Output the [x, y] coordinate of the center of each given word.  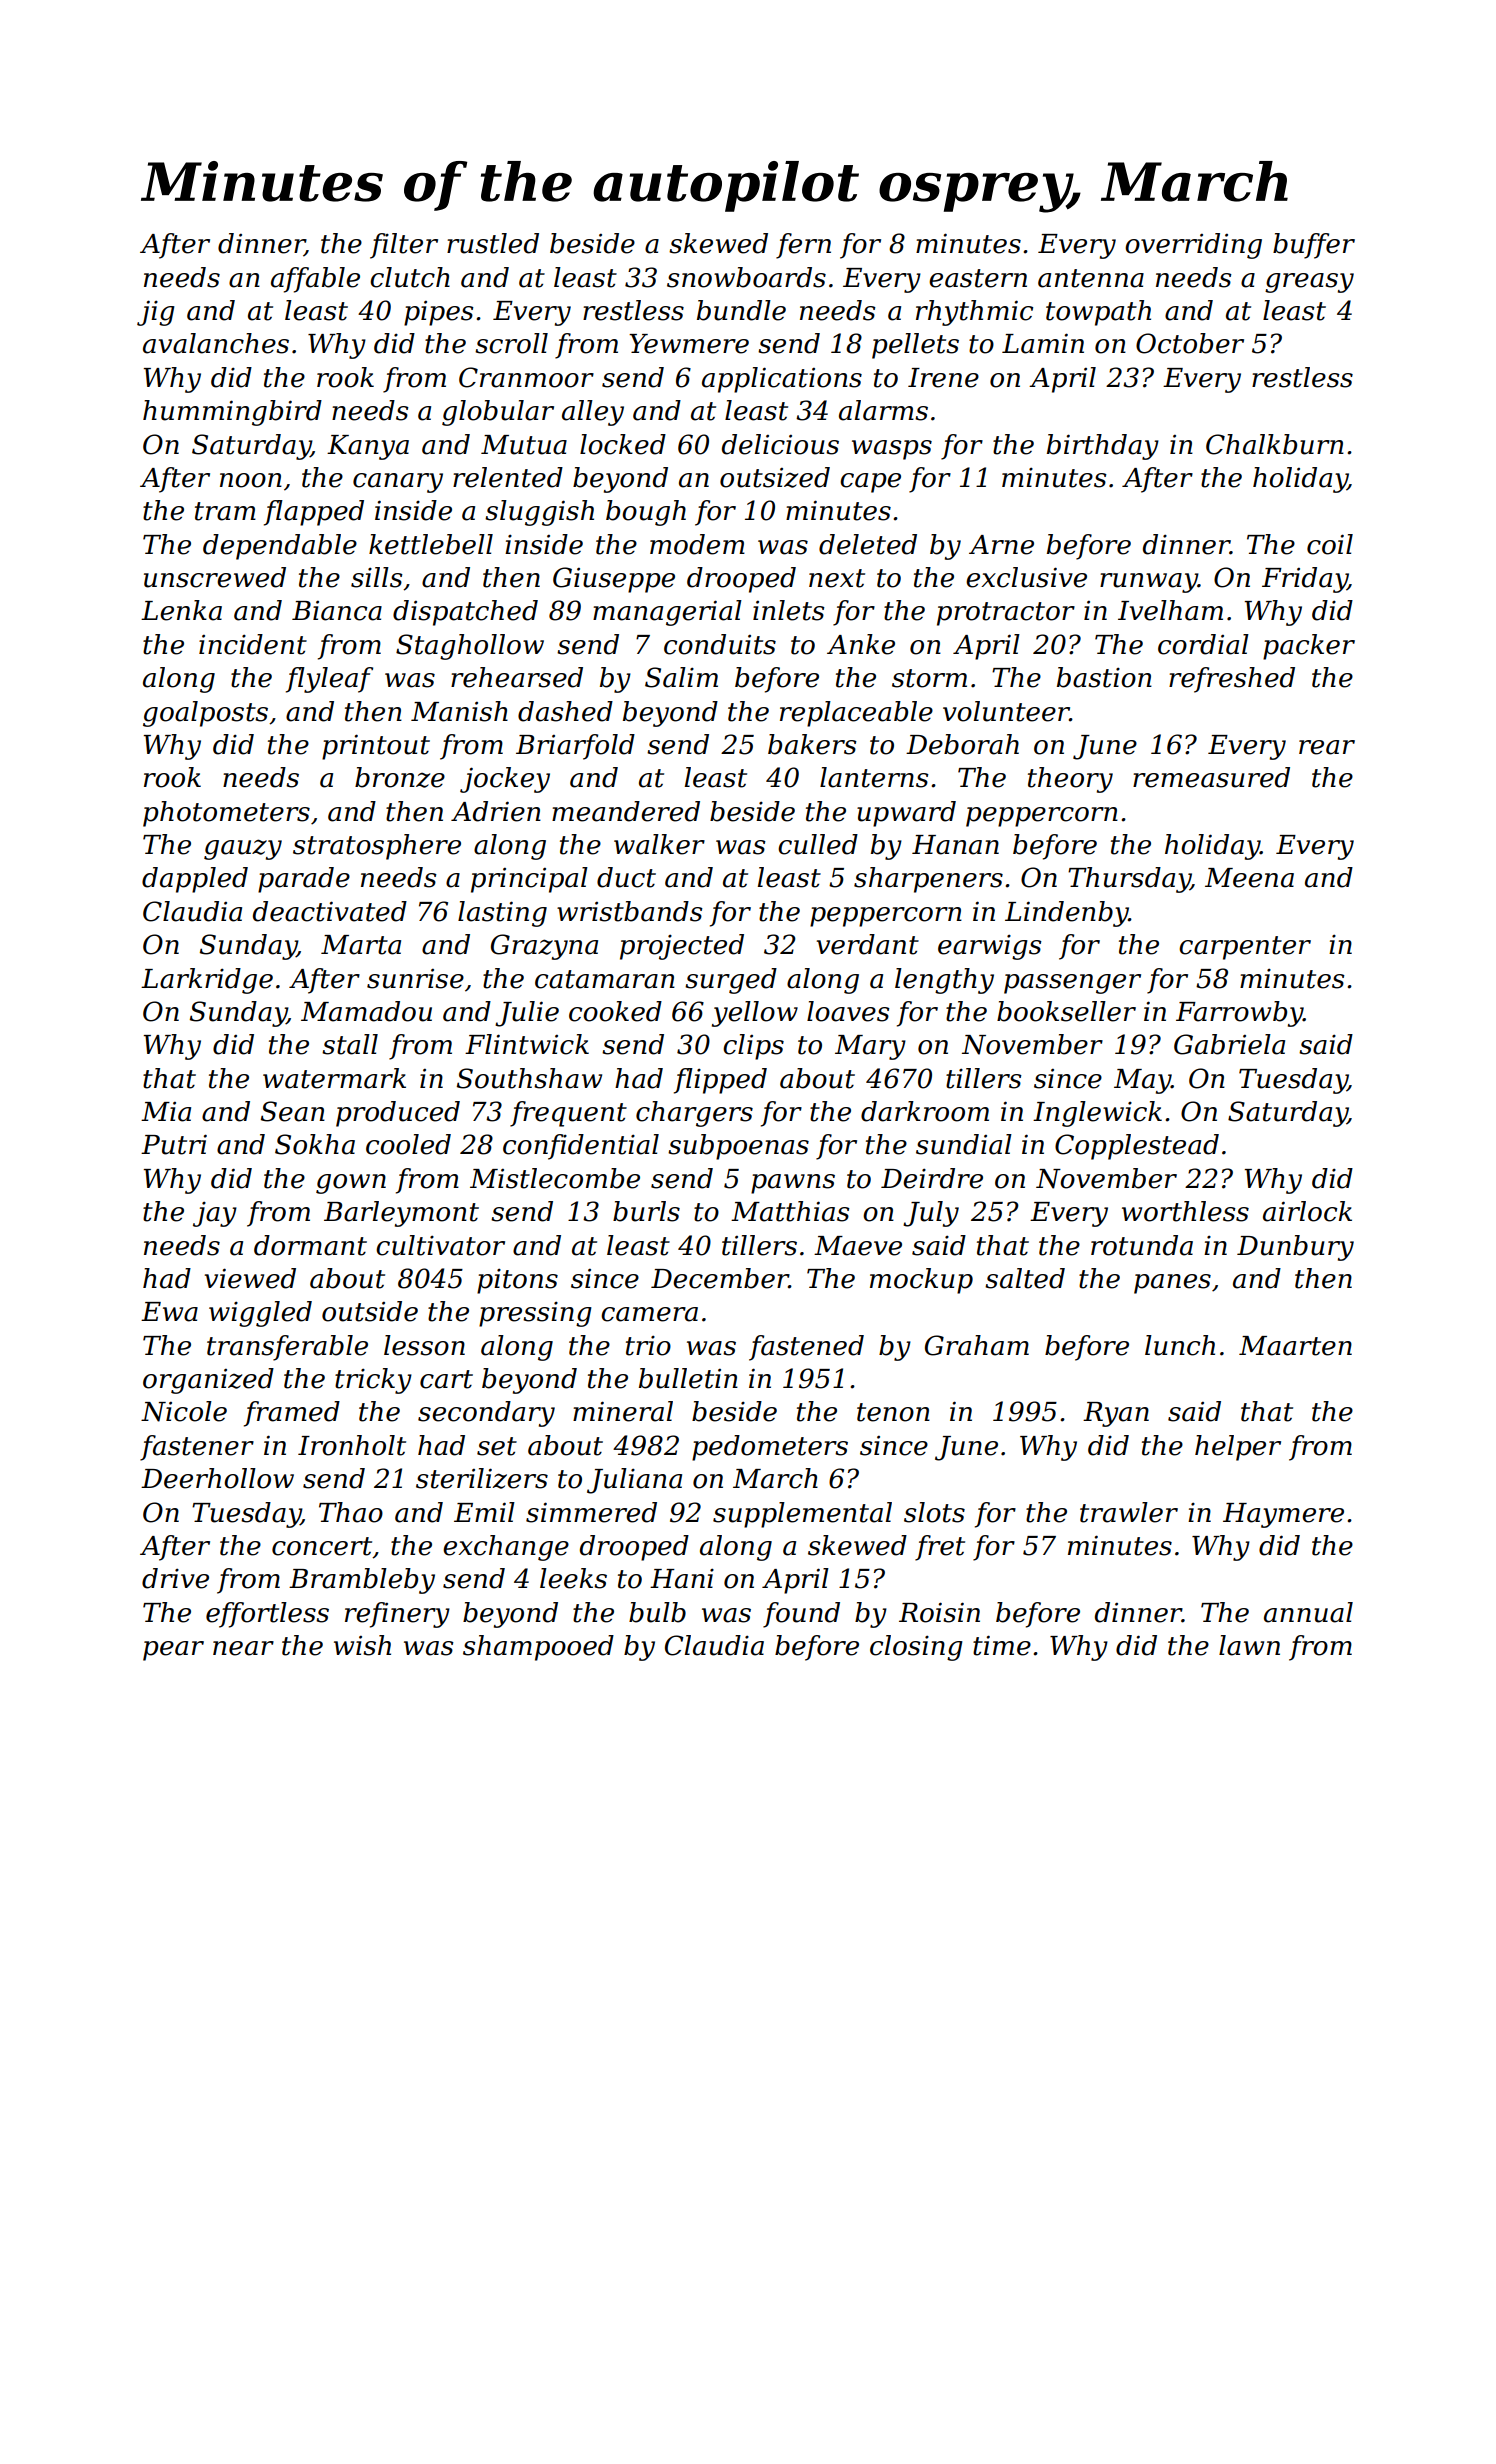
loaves [848, 1011]
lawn [1249, 1645]
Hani [682, 1579]
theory [1070, 780]
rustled [493, 243]
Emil [484, 1512]
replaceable [856, 714]
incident [253, 644]
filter [404, 246]
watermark [334, 1078]
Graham [977, 1345]
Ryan [1116, 1414]
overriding [1193, 246]
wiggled [260, 1314]
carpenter [1245, 948]
